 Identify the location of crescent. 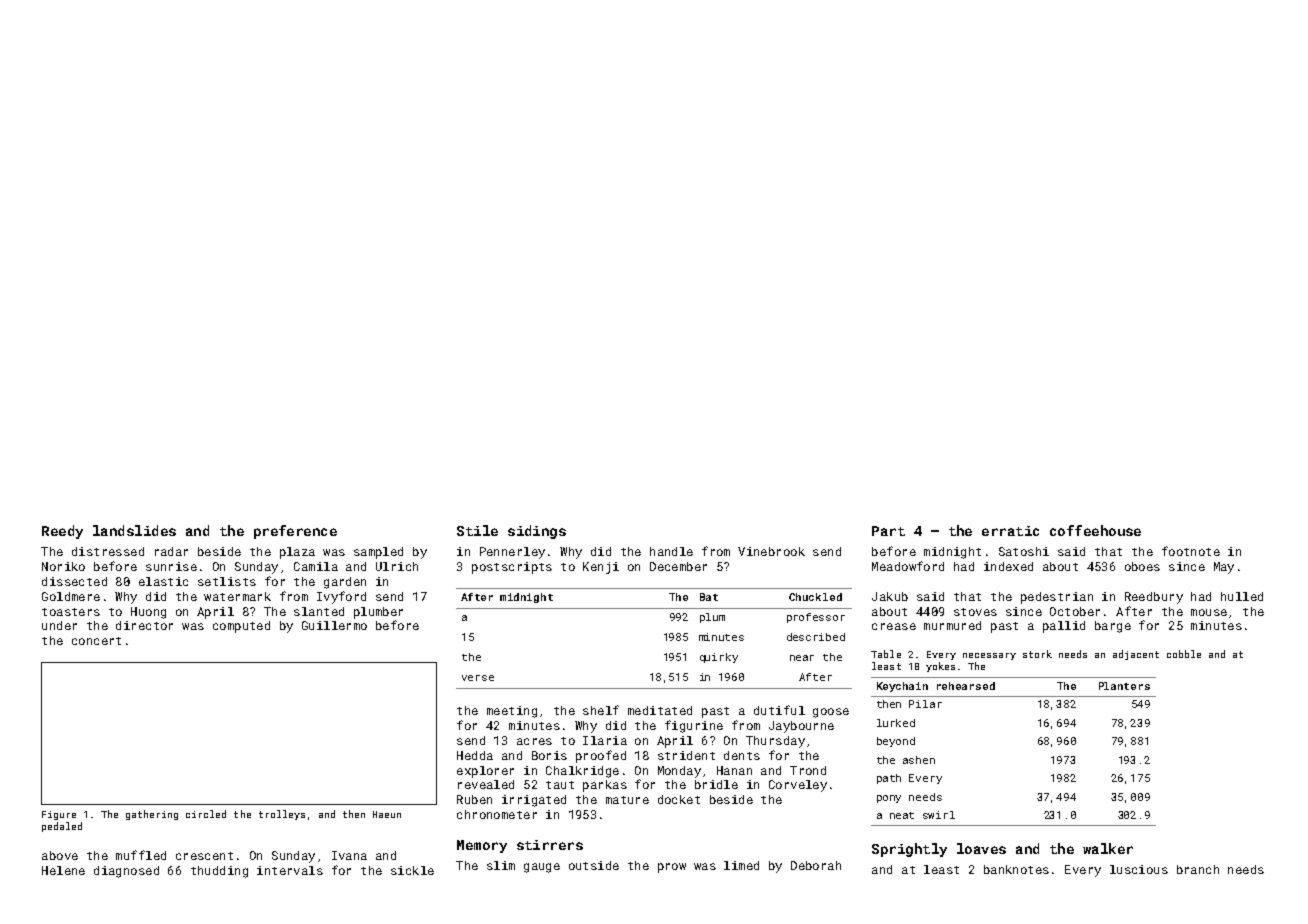
(204, 856).
